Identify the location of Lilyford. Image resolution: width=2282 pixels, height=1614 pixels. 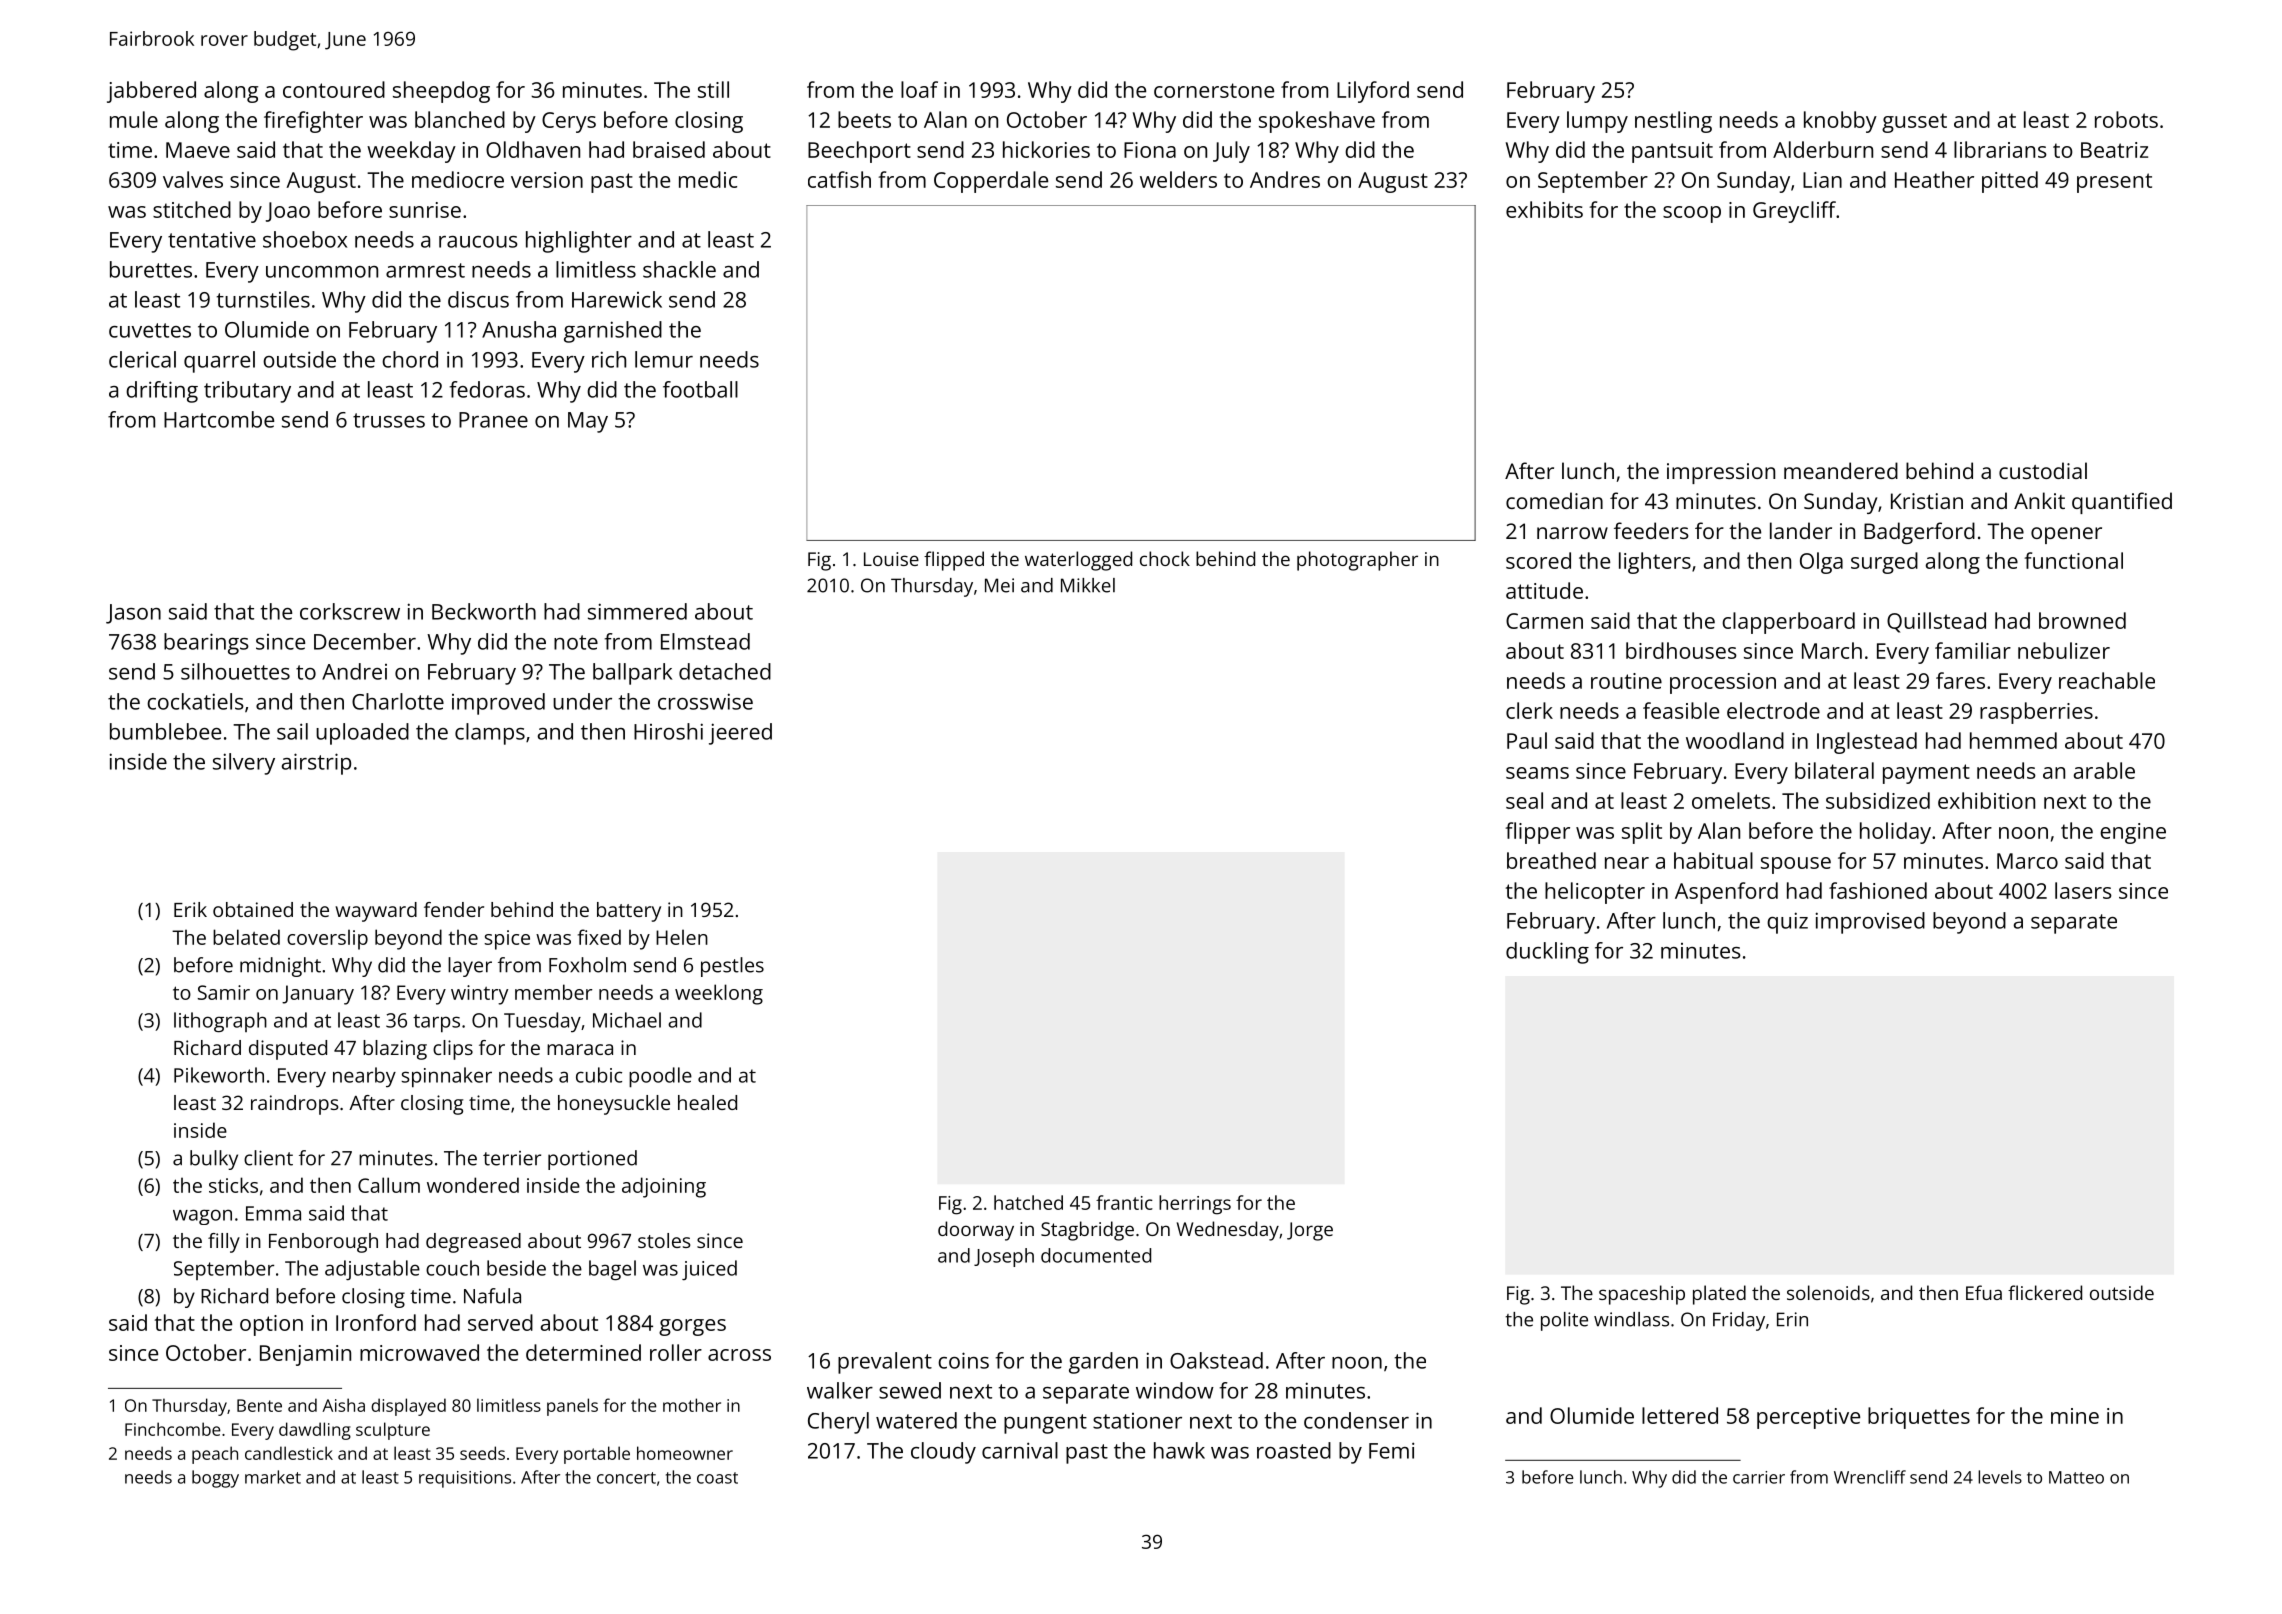
(1373, 92).
